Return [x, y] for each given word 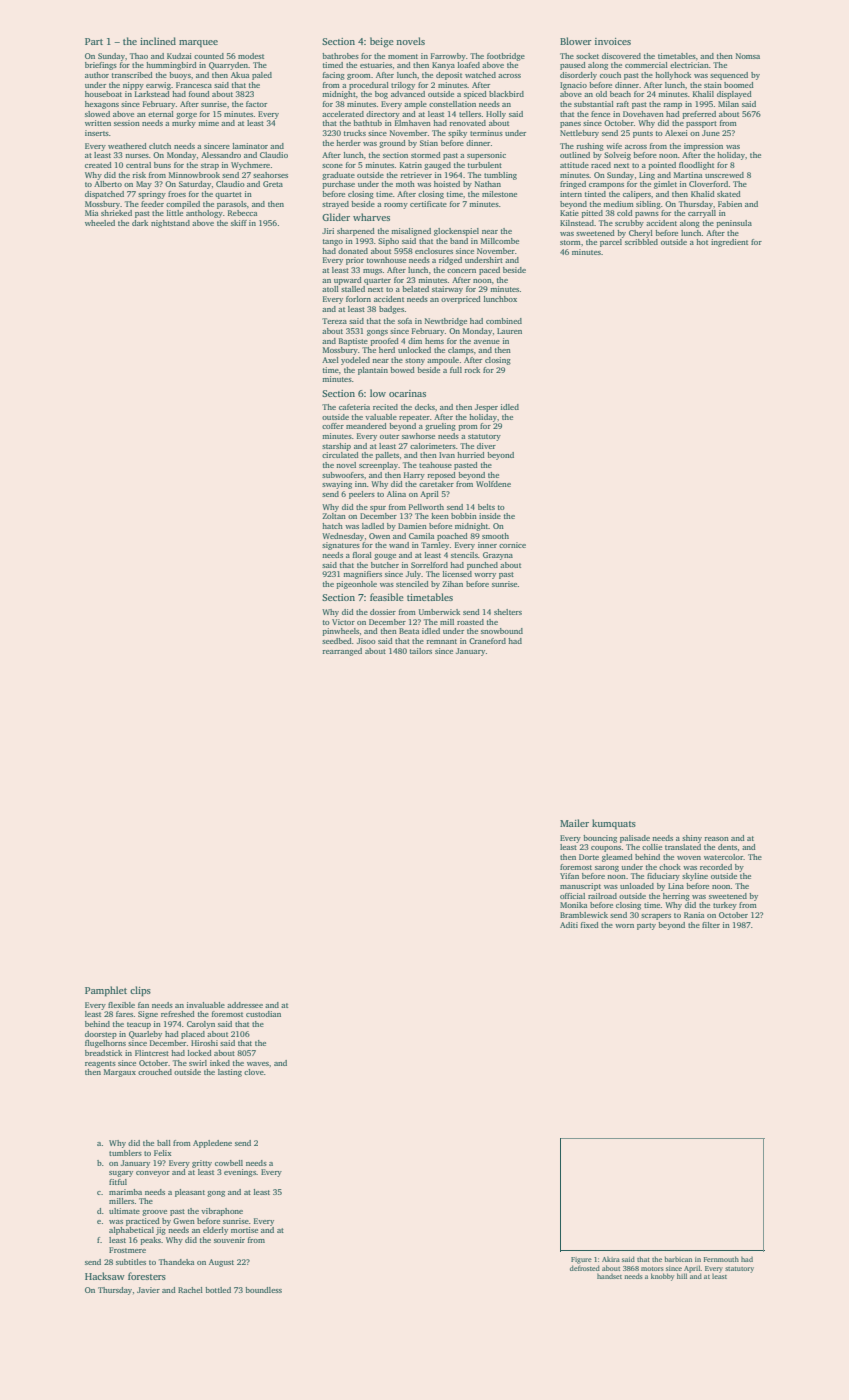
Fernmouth [721, 1259]
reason [716, 839]
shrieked [116, 213]
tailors [421, 651]
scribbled [641, 242]
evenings [240, 1173]
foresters [147, 1276]
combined [504, 321]
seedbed [337, 641]
